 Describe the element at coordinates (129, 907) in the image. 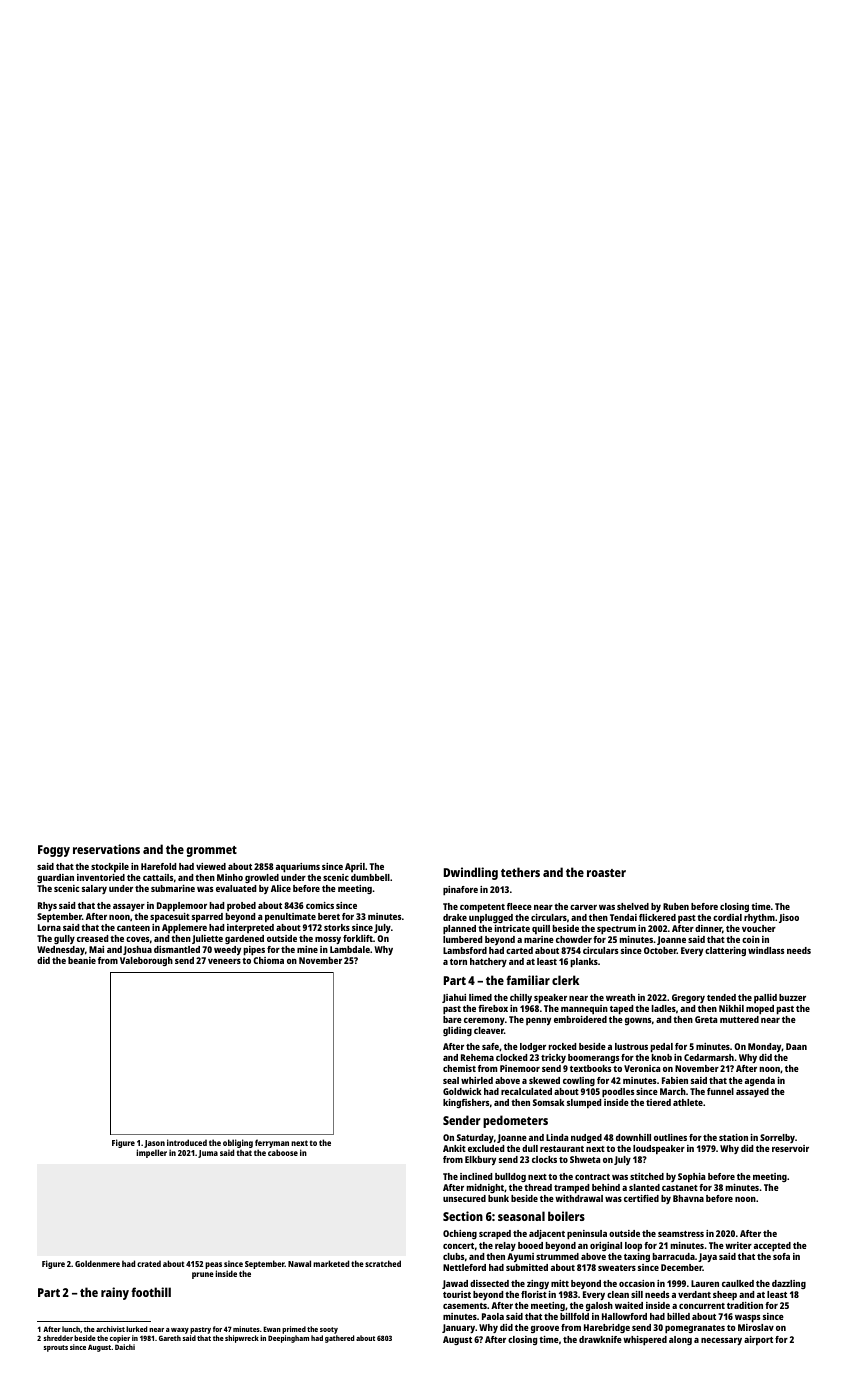

I see `assayer` at that location.
